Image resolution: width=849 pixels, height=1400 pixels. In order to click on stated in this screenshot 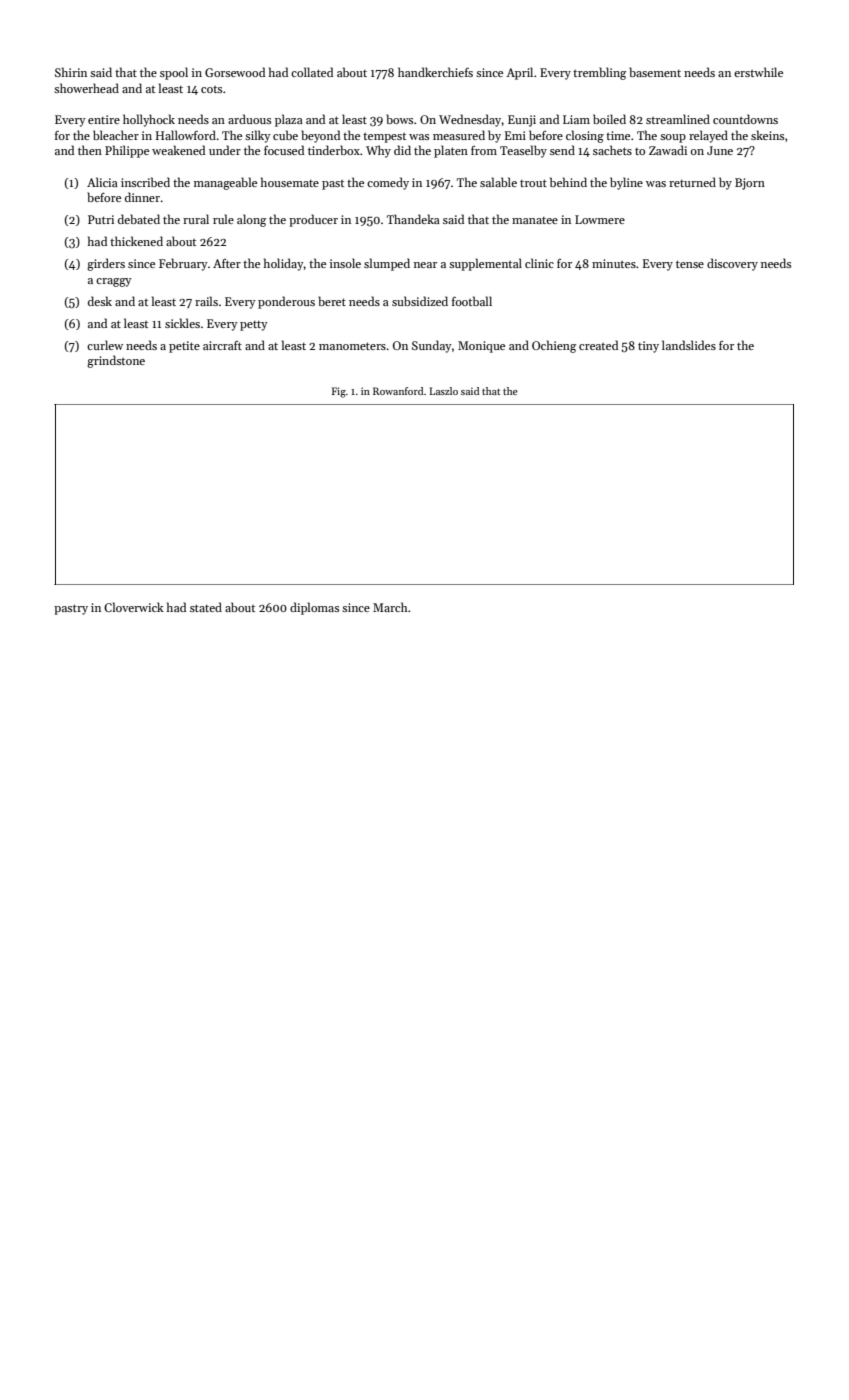, I will do `click(206, 607)`.
